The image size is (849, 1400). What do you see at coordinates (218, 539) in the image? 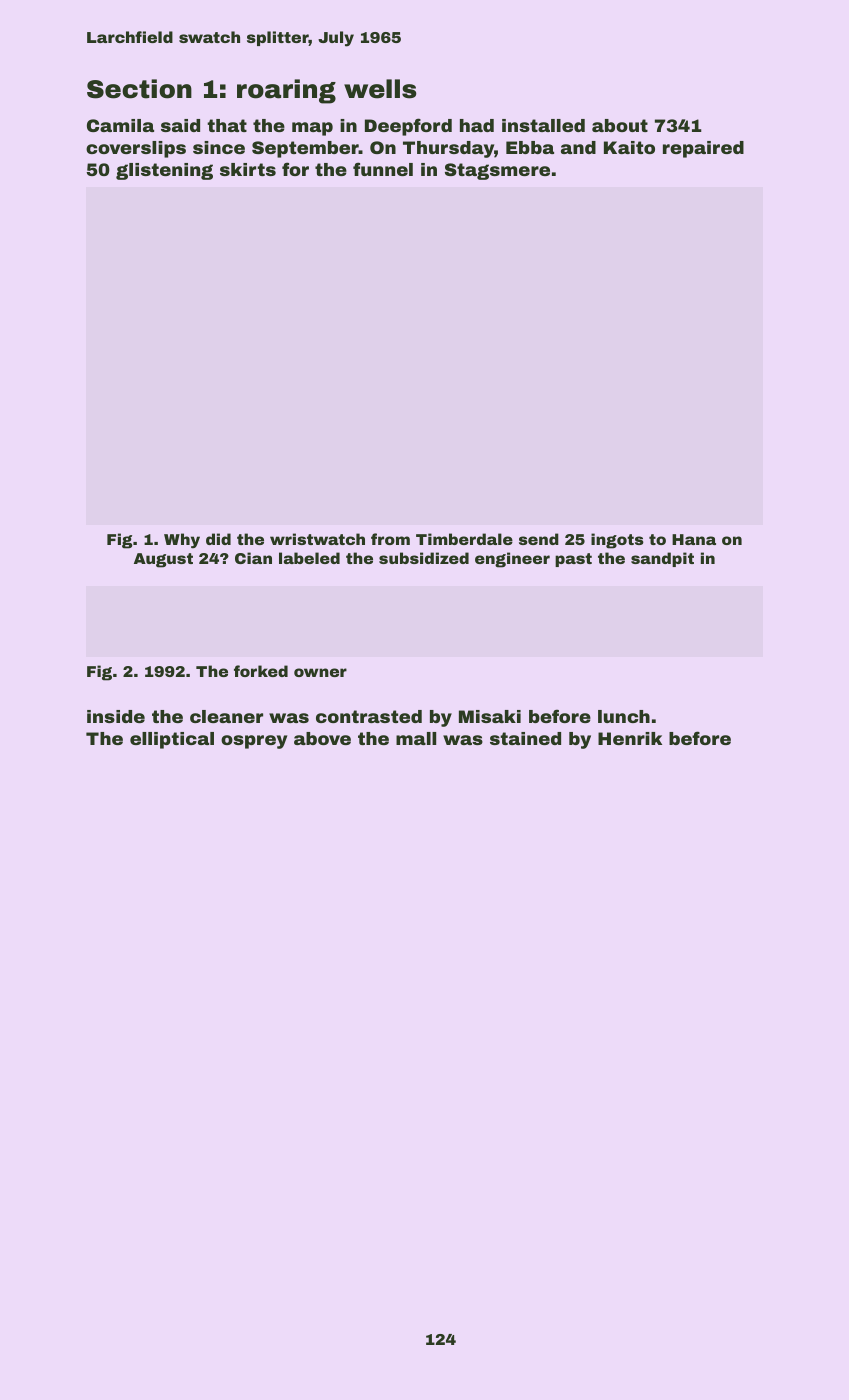
I see `did` at bounding box center [218, 539].
